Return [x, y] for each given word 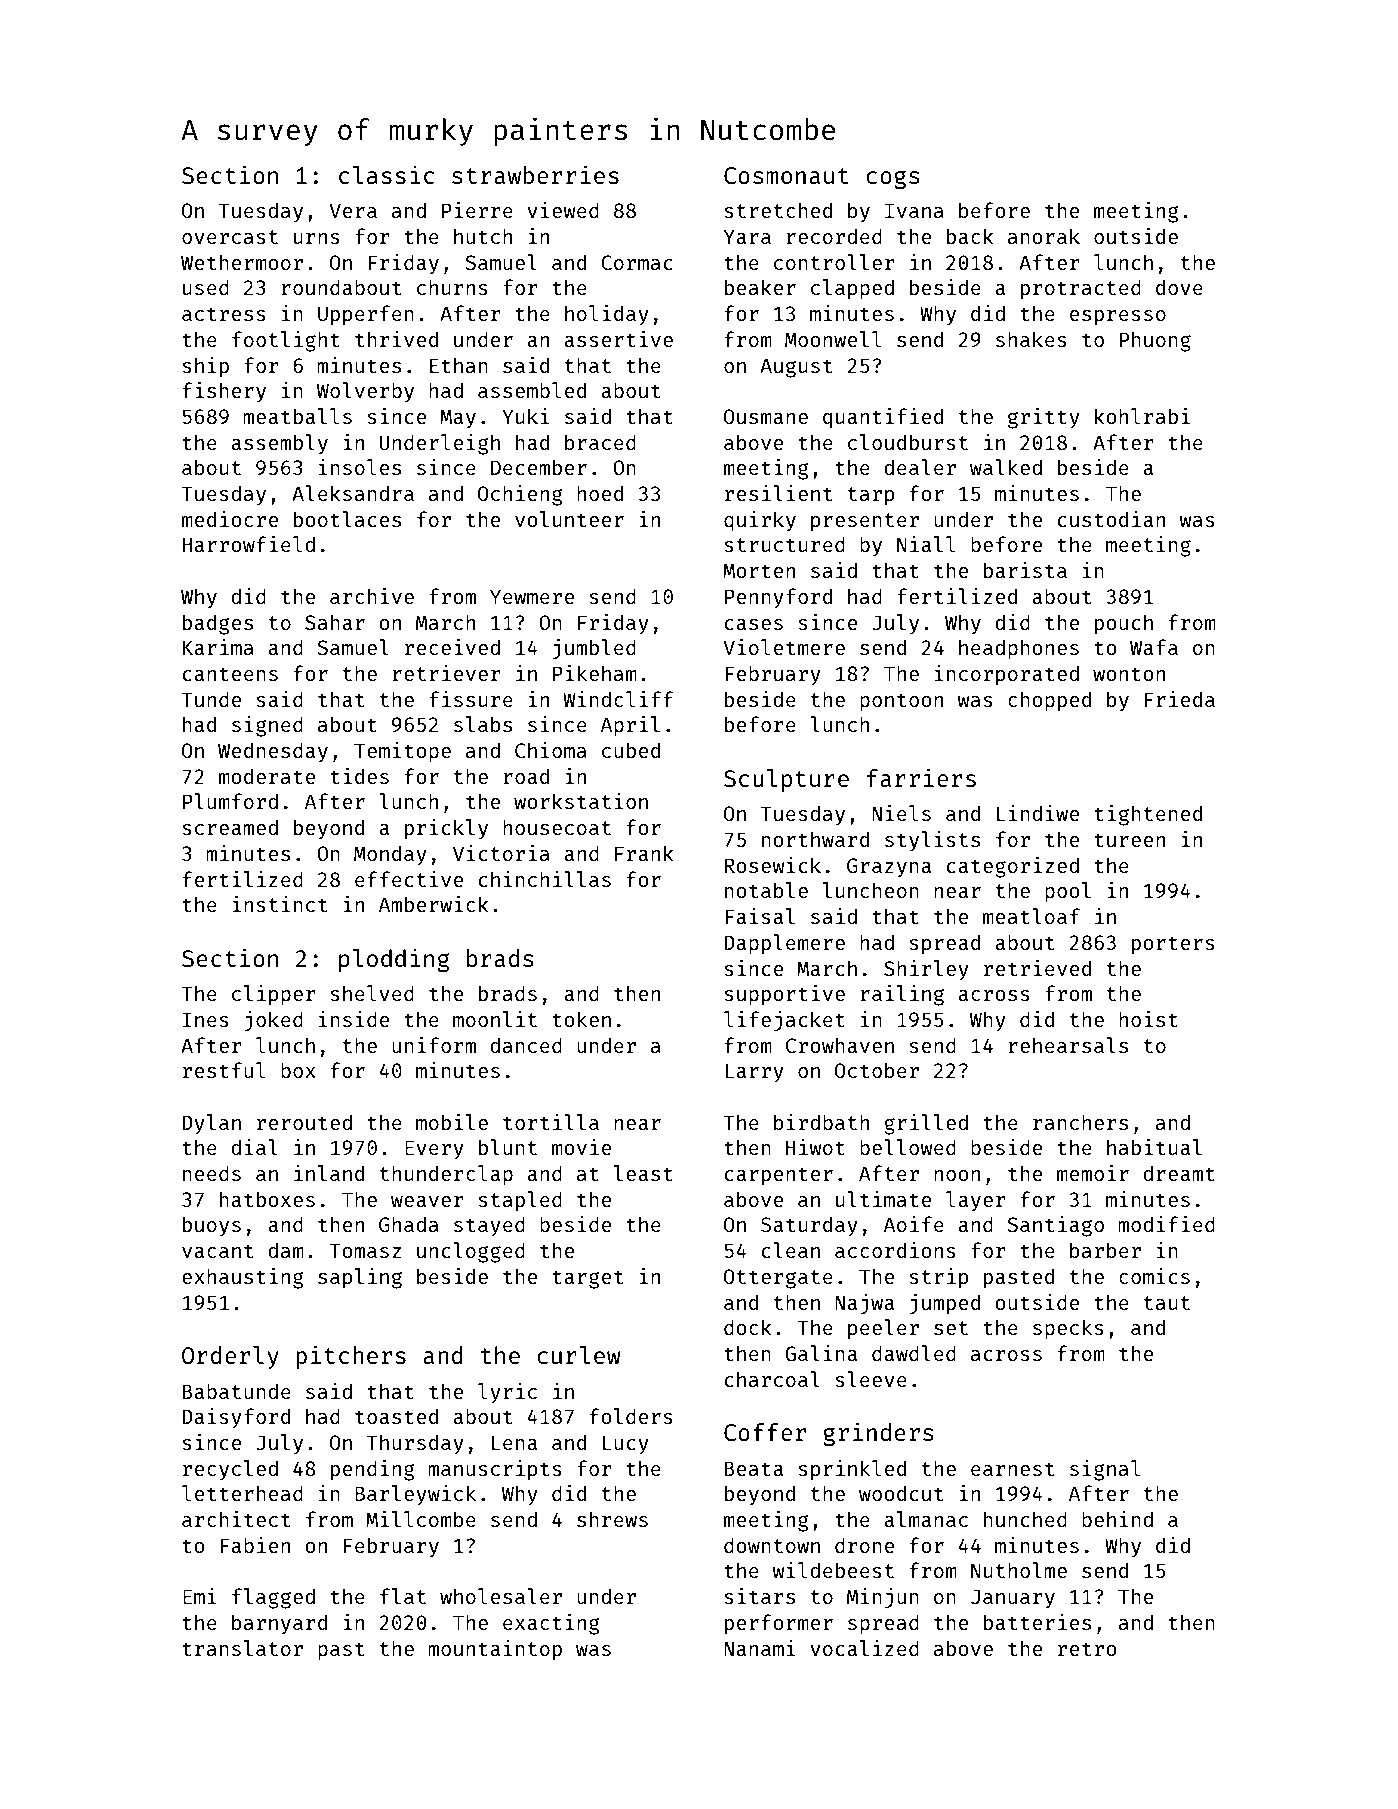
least [643, 1173]
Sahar [335, 622]
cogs [893, 179]
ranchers [1080, 1122]
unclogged [471, 1252]
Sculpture [786, 780]
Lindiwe [1038, 813]
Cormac [637, 262]
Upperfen [366, 315]
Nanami [760, 1648]
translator [242, 1648]
